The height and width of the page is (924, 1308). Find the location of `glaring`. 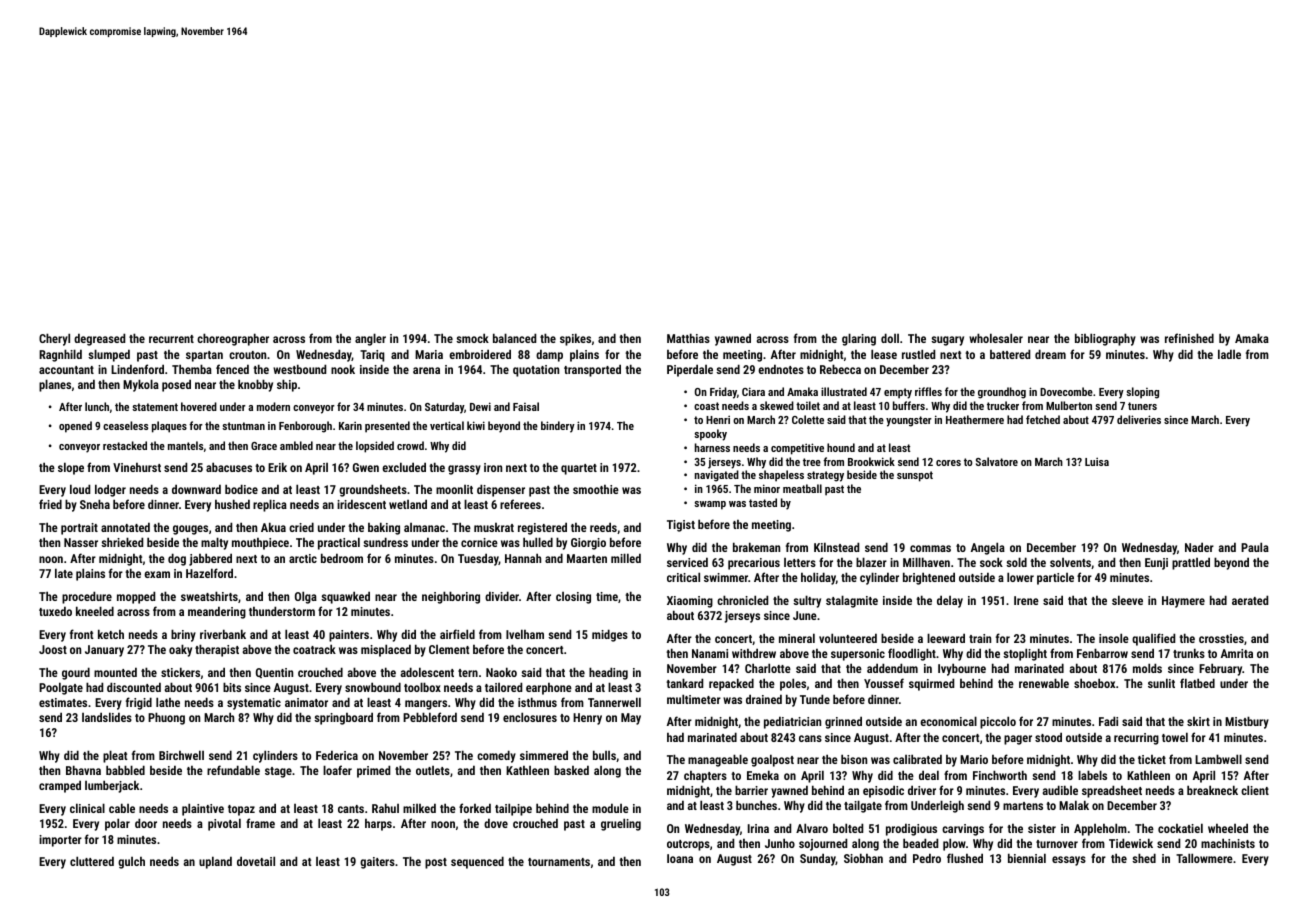

glaring is located at coordinates (859, 339).
